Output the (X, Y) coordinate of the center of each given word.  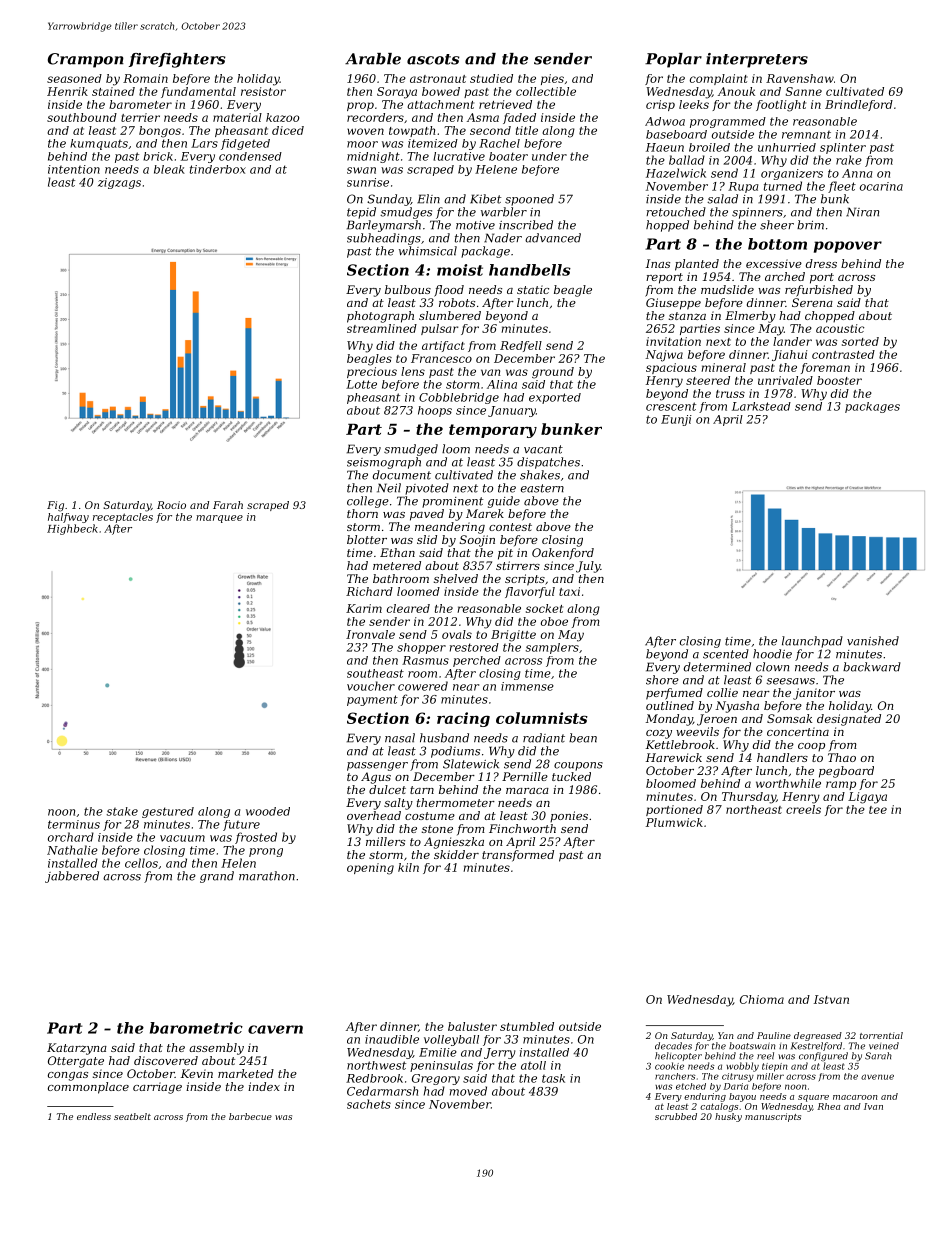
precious (372, 372)
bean (583, 738)
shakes (540, 475)
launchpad (812, 642)
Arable (373, 59)
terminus (74, 824)
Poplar (673, 60)
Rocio (171, 505)
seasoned (74, 78)
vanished (873, 641)
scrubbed (676, 1116)
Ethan (397, 552)
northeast (754, 809)
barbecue (250, 1116)
